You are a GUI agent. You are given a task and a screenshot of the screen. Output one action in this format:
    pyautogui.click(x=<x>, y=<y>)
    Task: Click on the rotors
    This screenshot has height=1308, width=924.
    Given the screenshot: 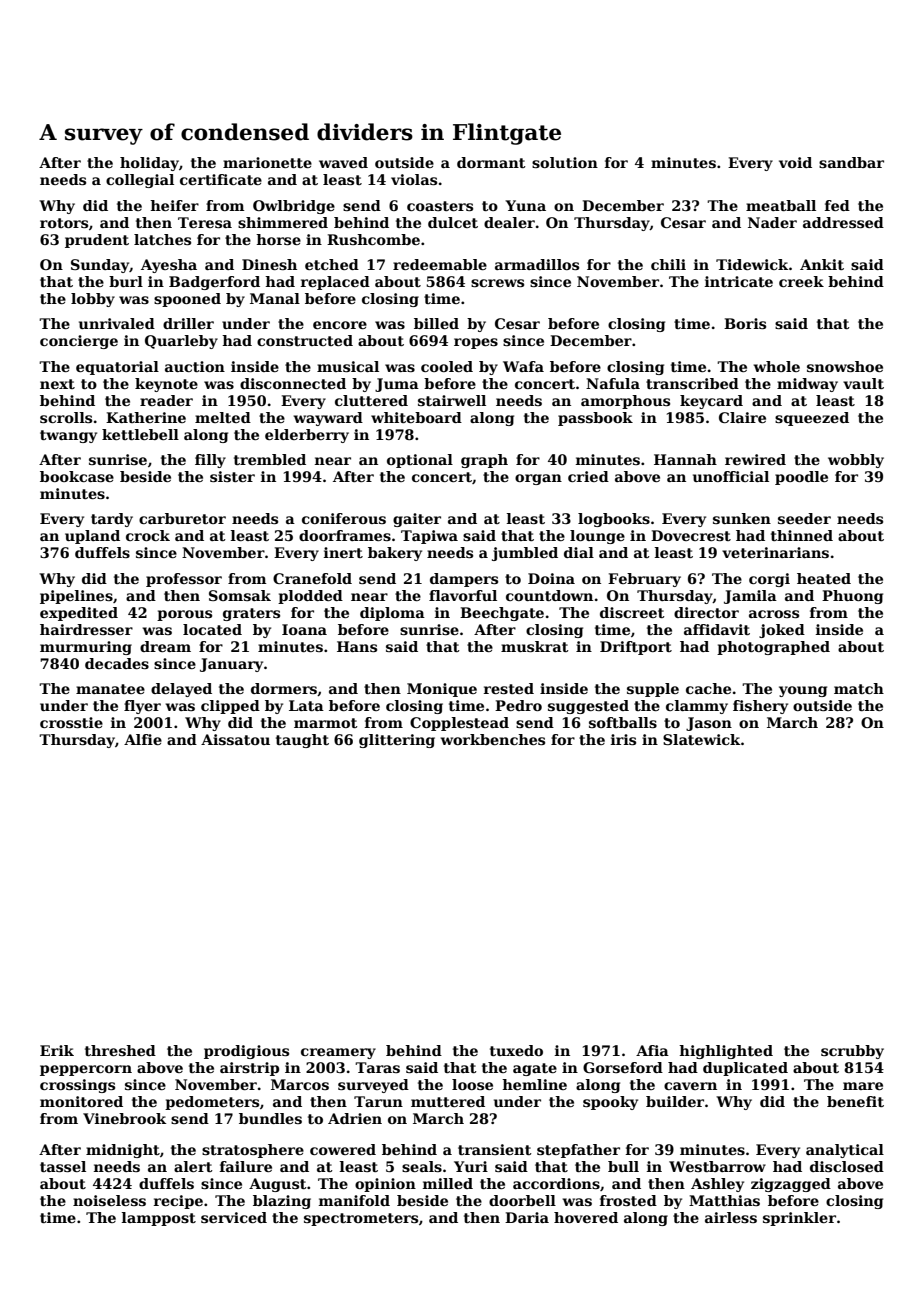 What is the action you would take?
    pyautogui.click(x=64, y=223)
